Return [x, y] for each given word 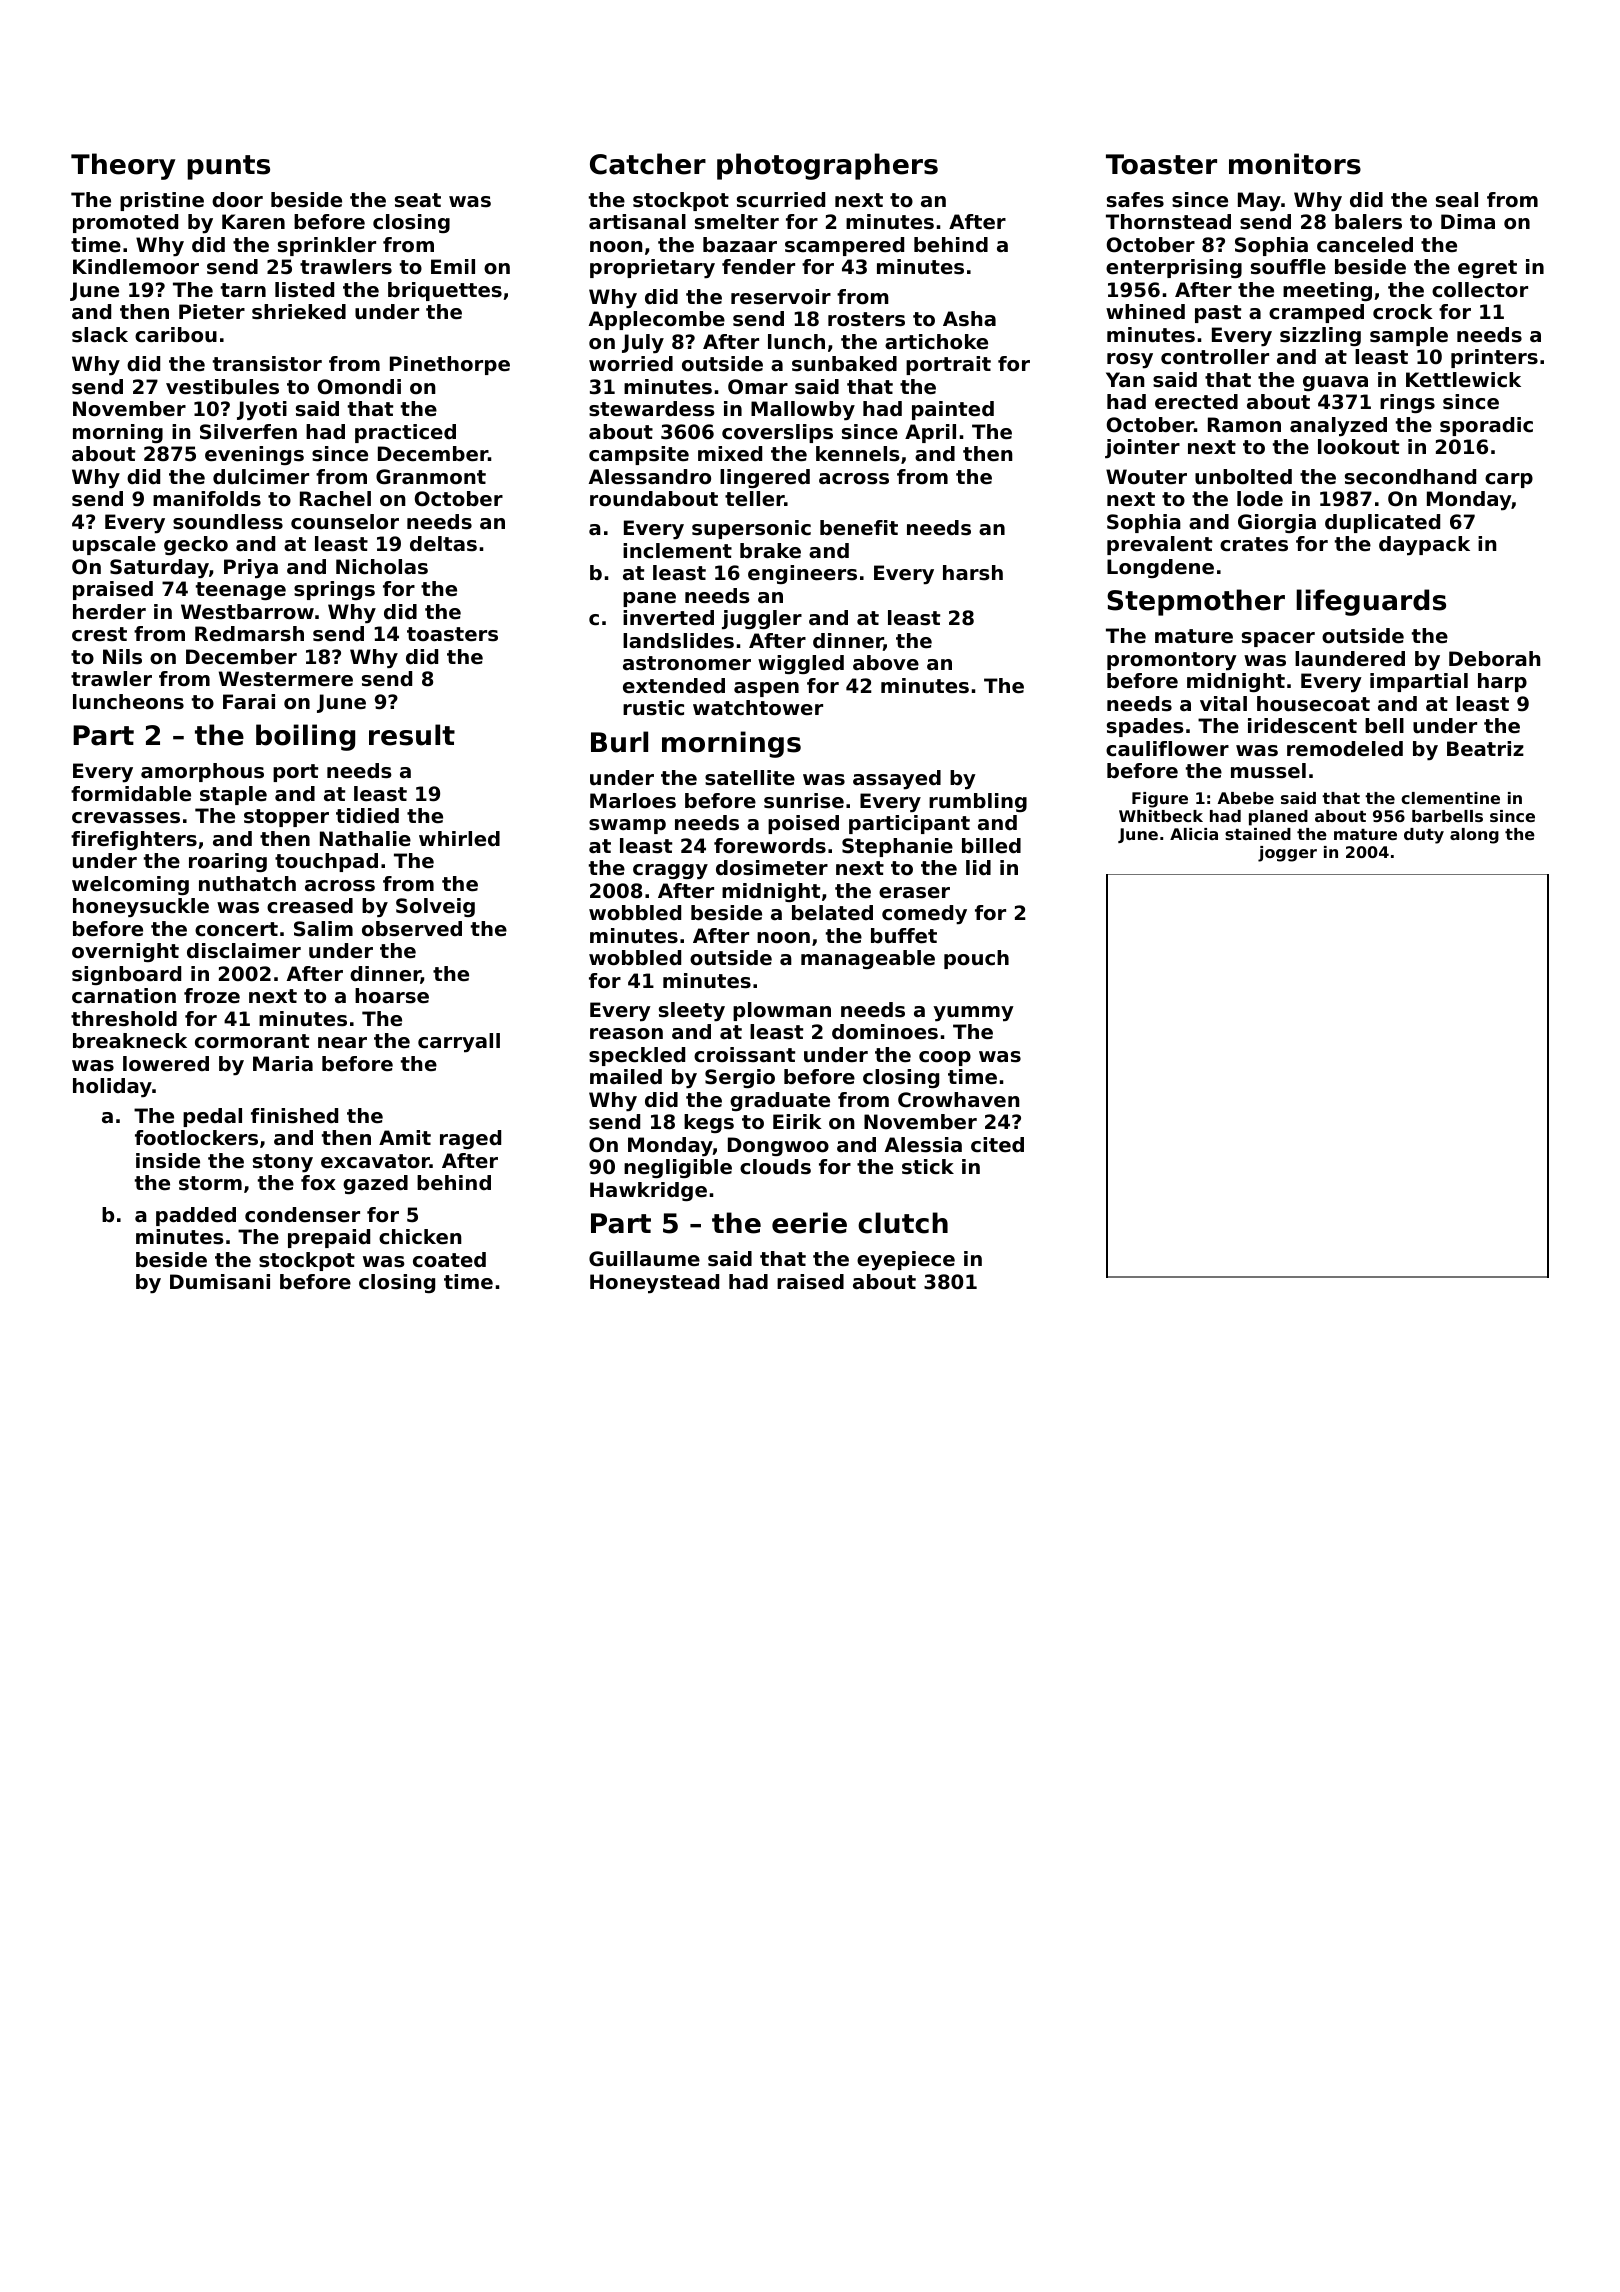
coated [449, 1260]
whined [1145, 312]
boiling [305, 737]
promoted [125, 223]
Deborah [1495, 659]
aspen [766, 689]
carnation [124, 996]
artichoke [936, 342]
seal [1457, 200]
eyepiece [906, 1261]
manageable [868, 959]
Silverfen [248, 432]
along [1474, 836]
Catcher [648, 164]
